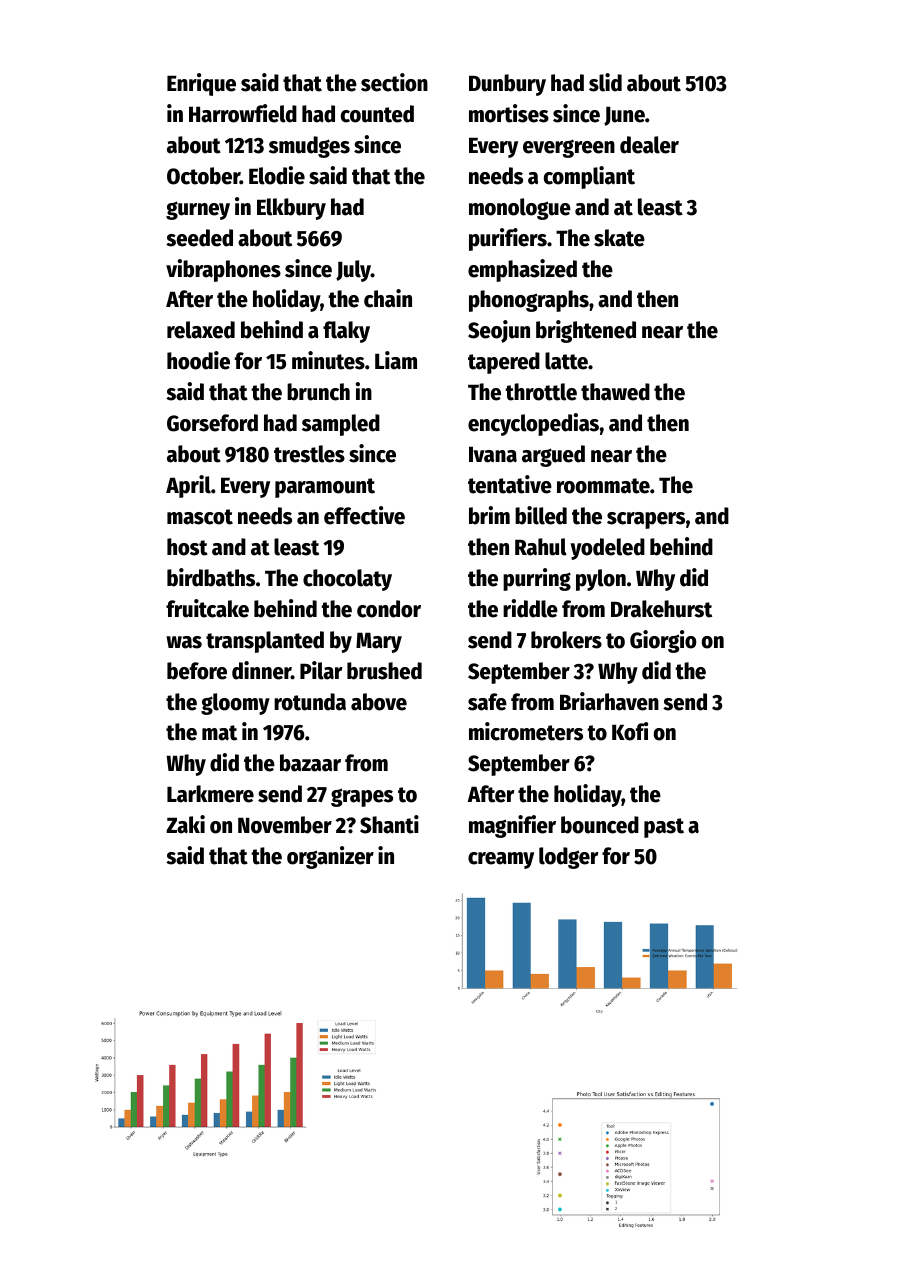 The image size is (898, 1274). What do you see at coordinates (207, 608) in the image?
I see `fruitcake` at bounding box center [207, 608].
